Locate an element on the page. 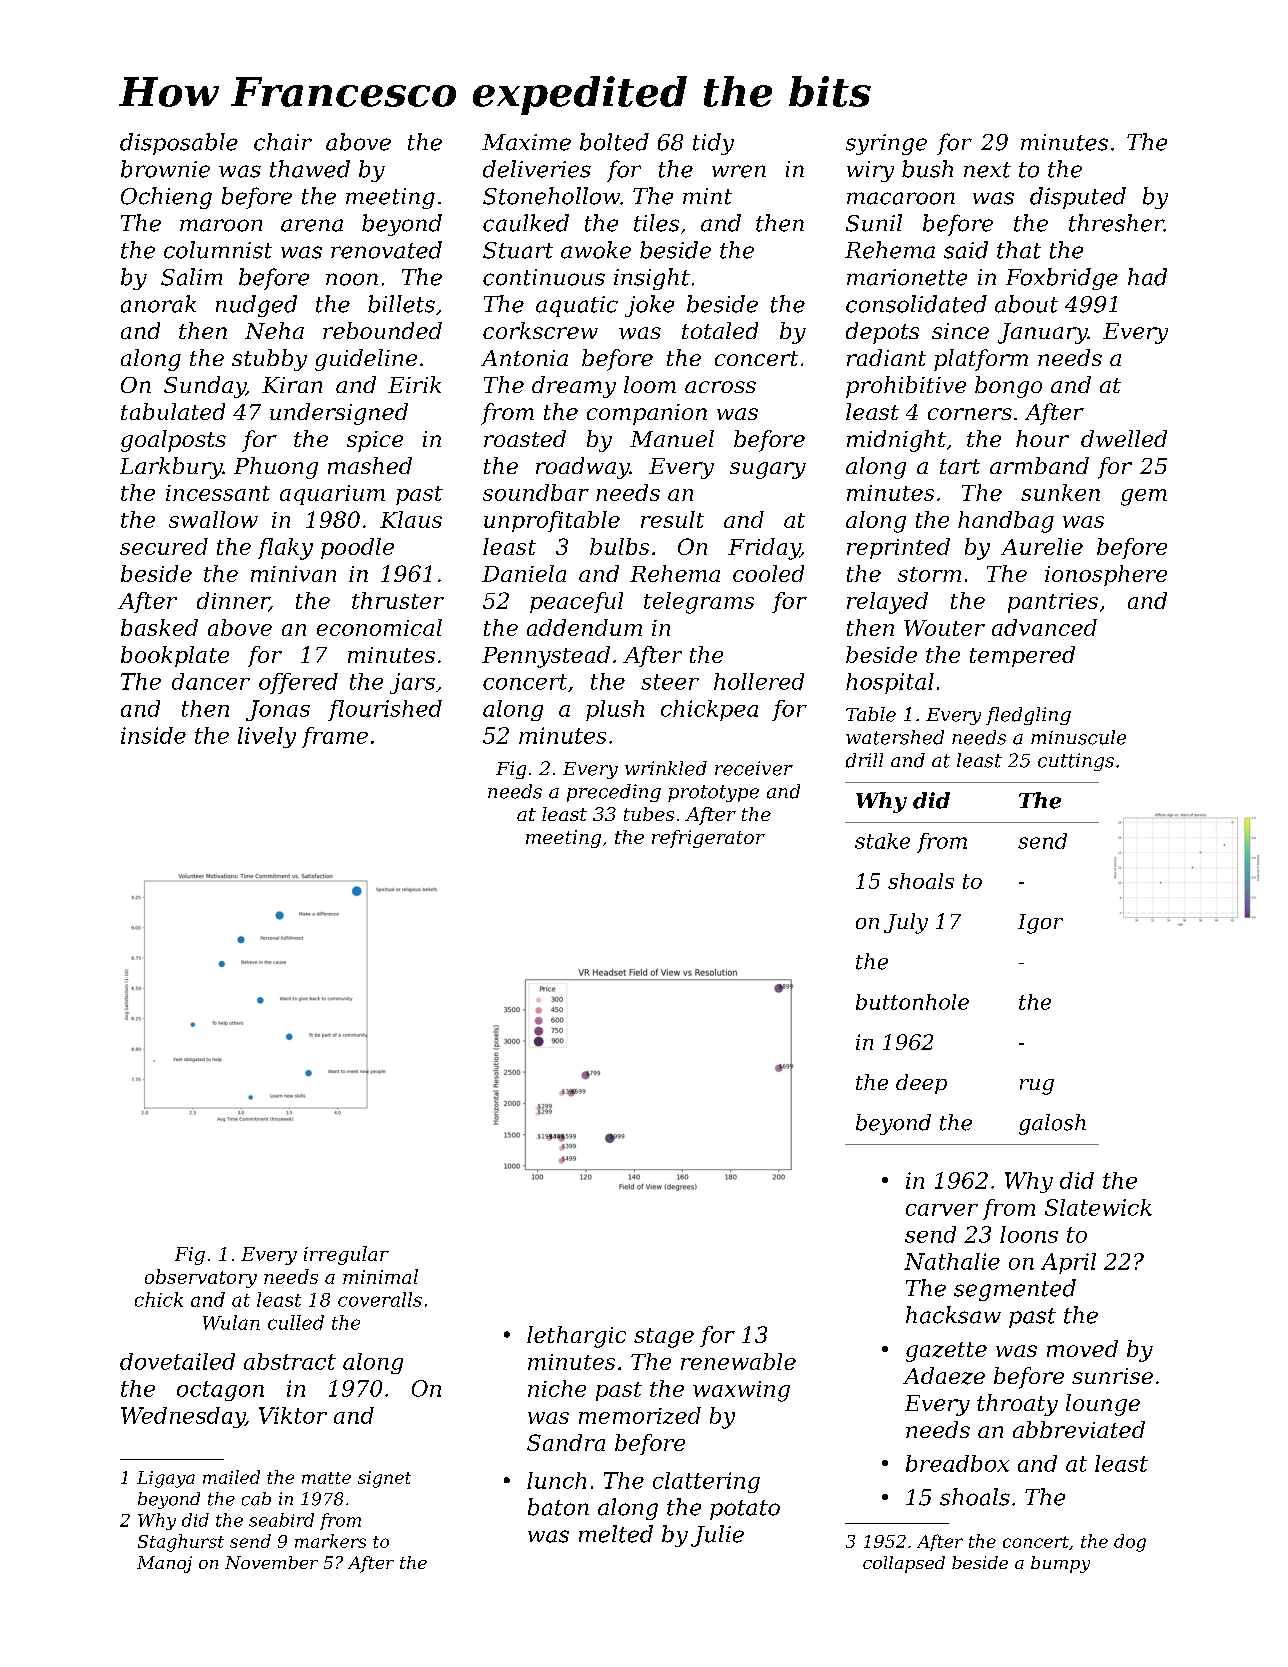  Larkbury is located at coordinates (171, 468).
